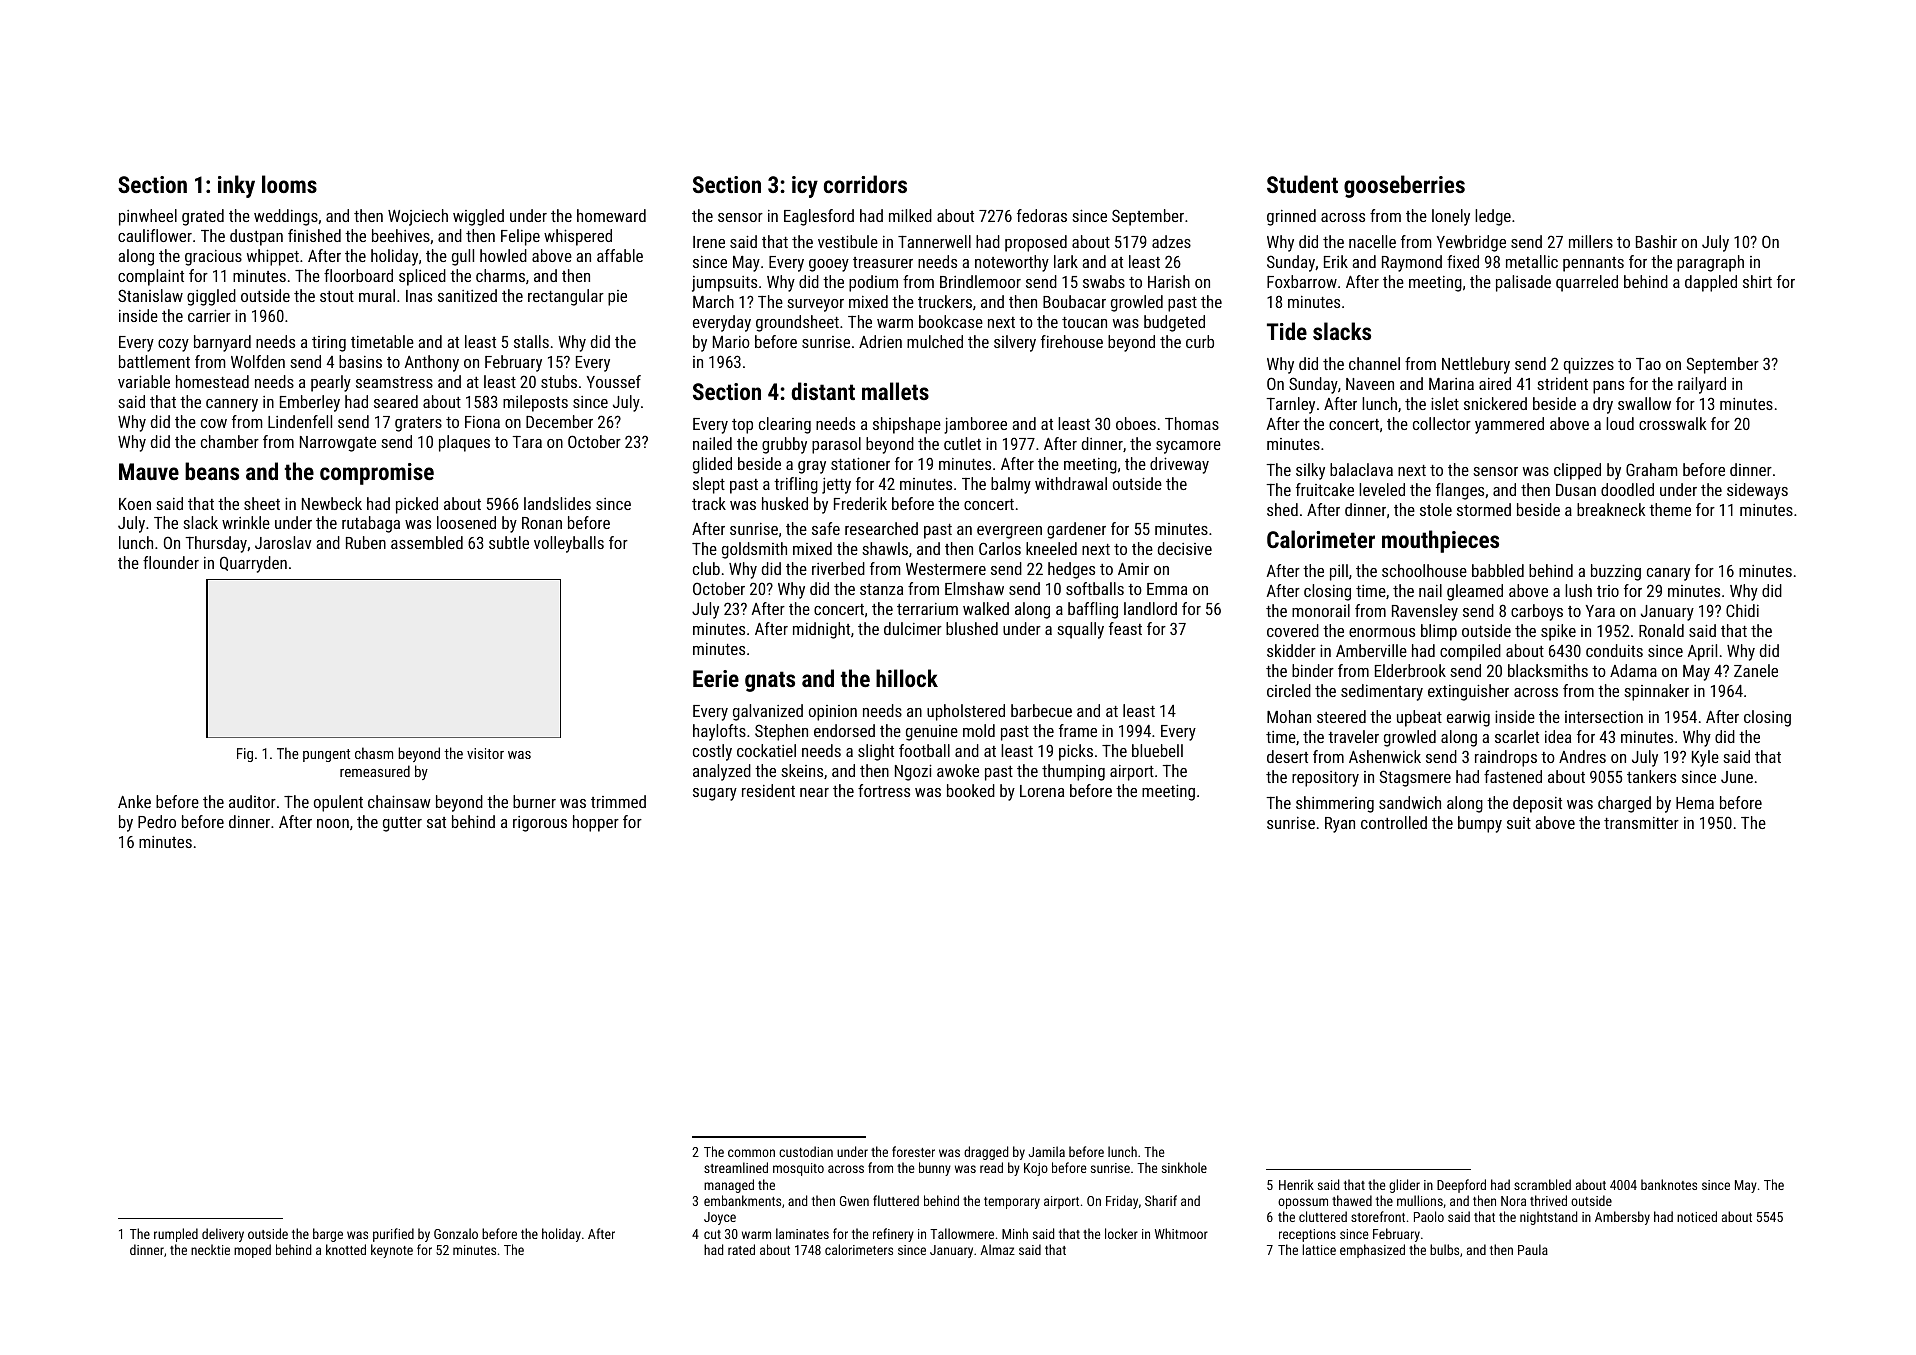  What do you see at coordinates (456, 1233) in the page?
I see `Gonzalo` at bounding box center [456, 1233].
